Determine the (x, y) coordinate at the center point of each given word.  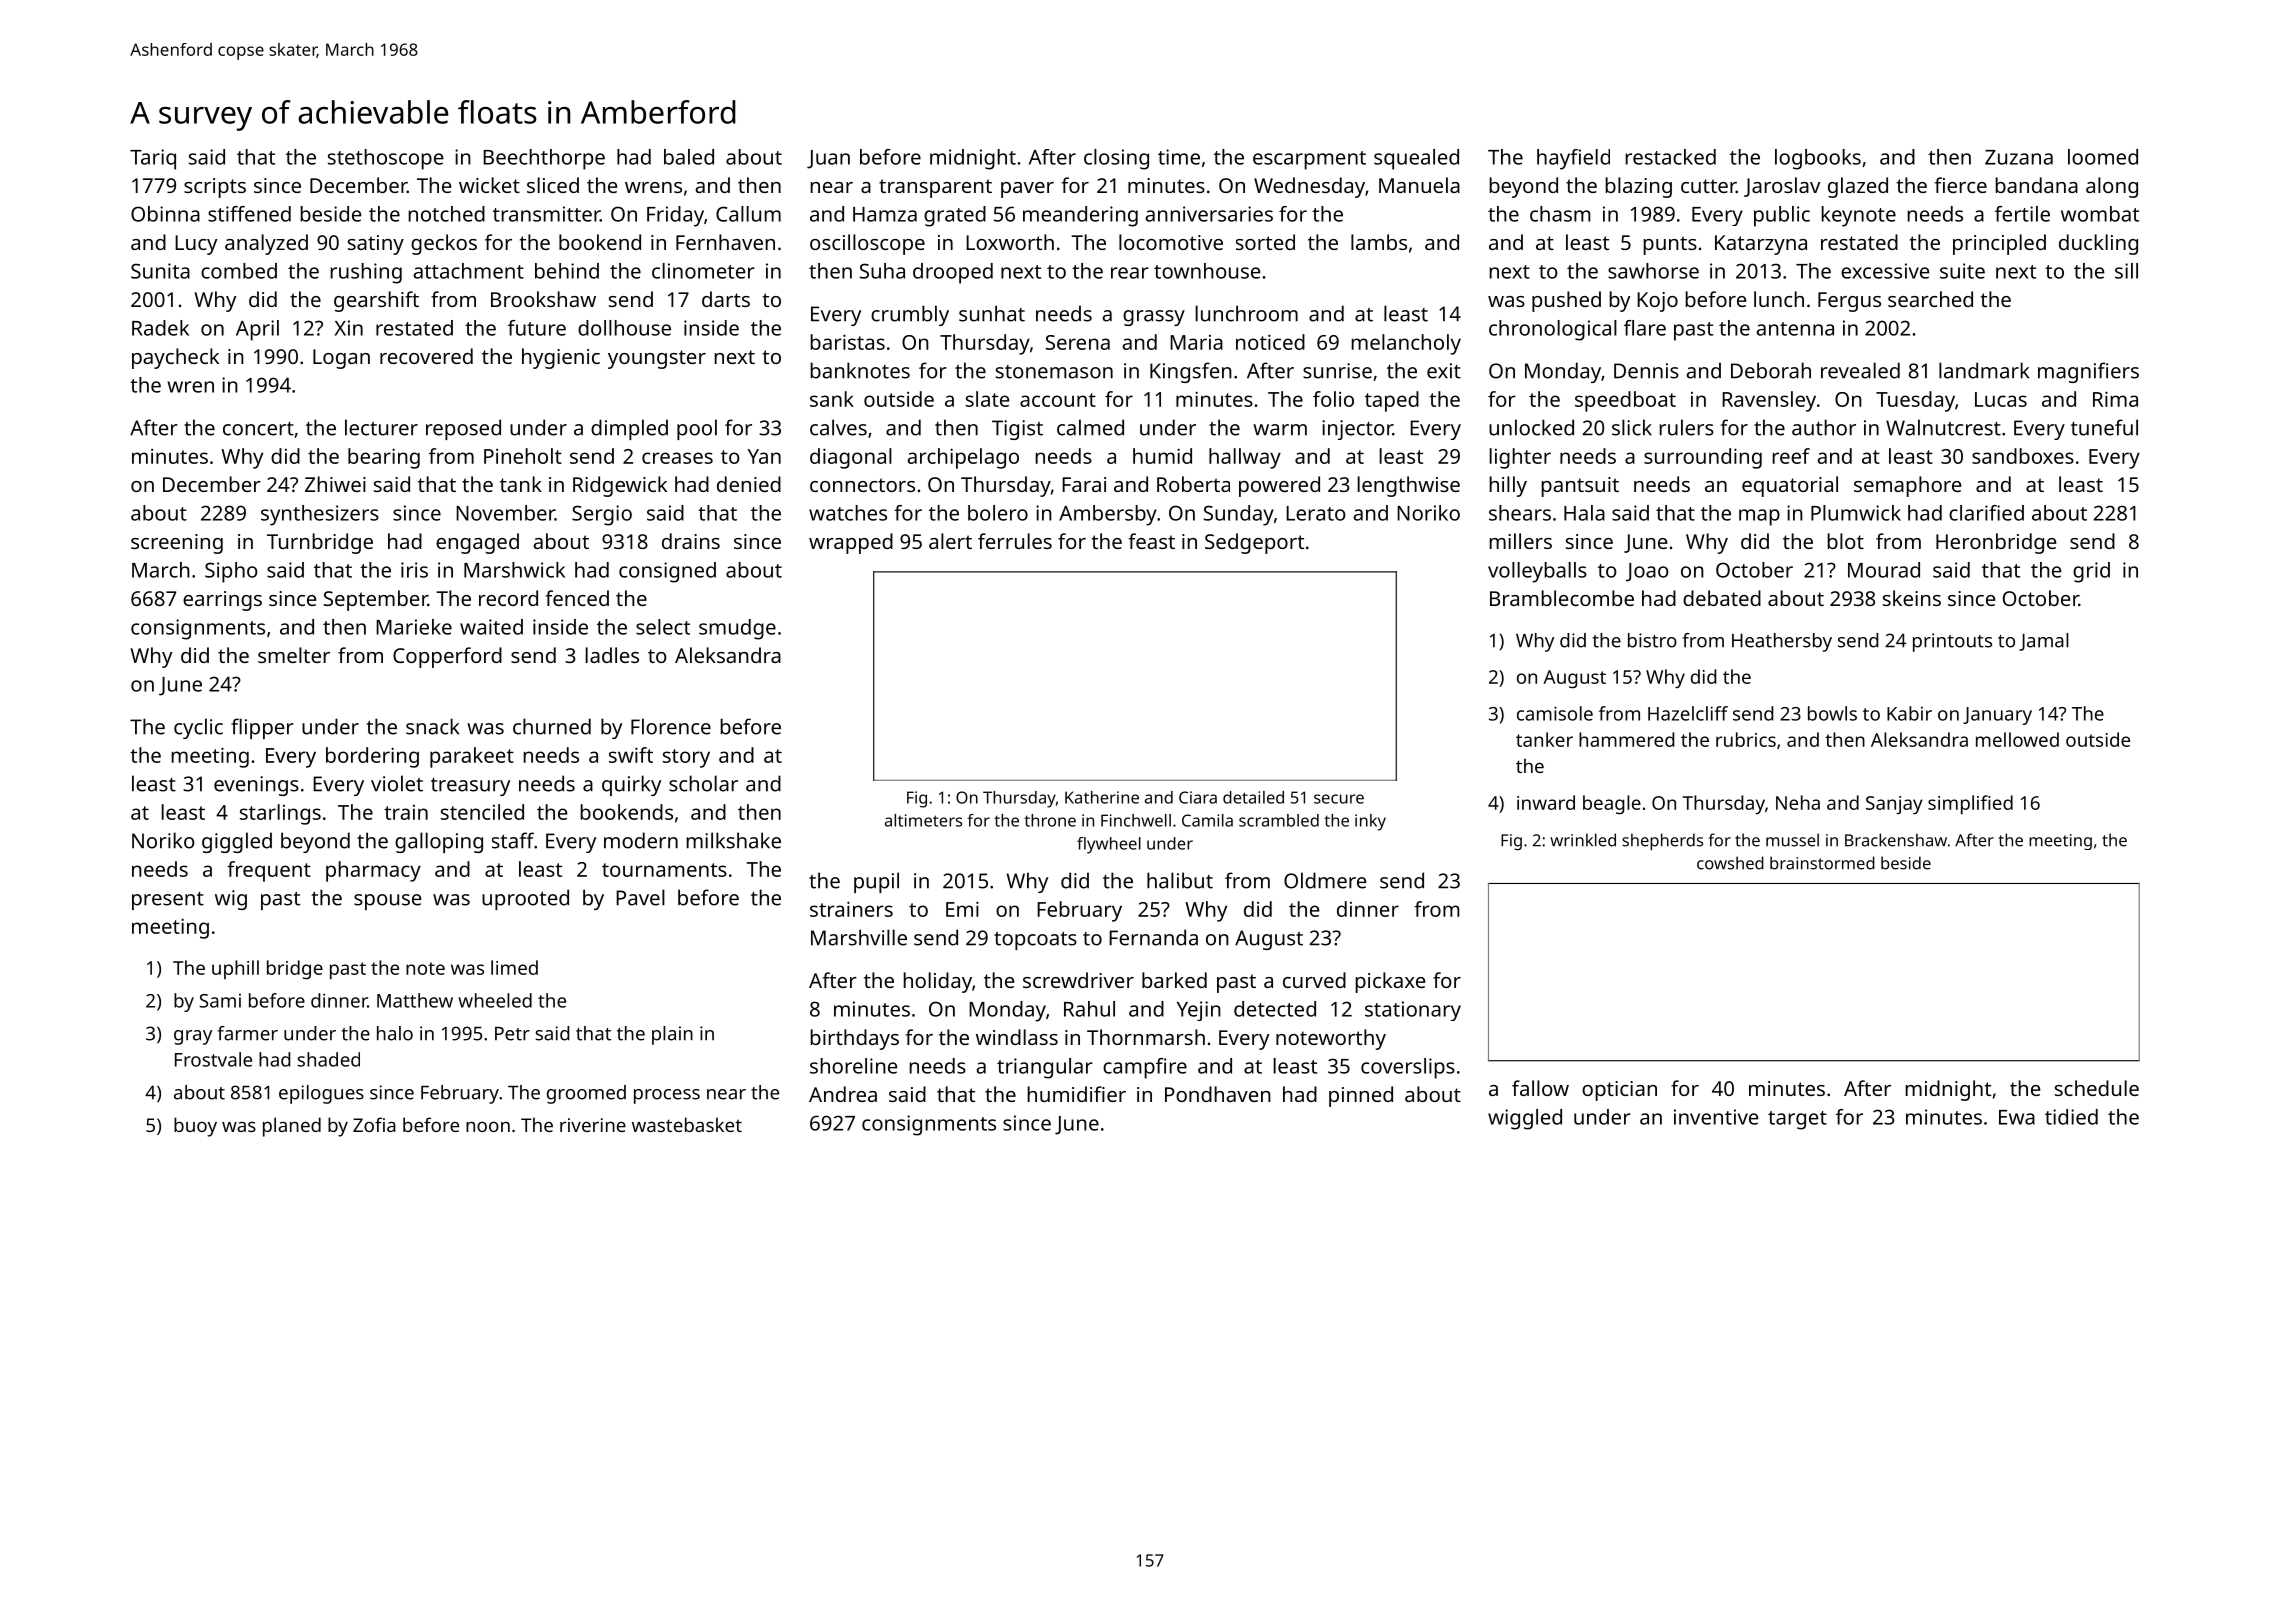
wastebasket (687, 1124)
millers (1520, 541)
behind (567, 271)
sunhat (992, 313)
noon (488, 1126)
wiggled (1525, 1119)
